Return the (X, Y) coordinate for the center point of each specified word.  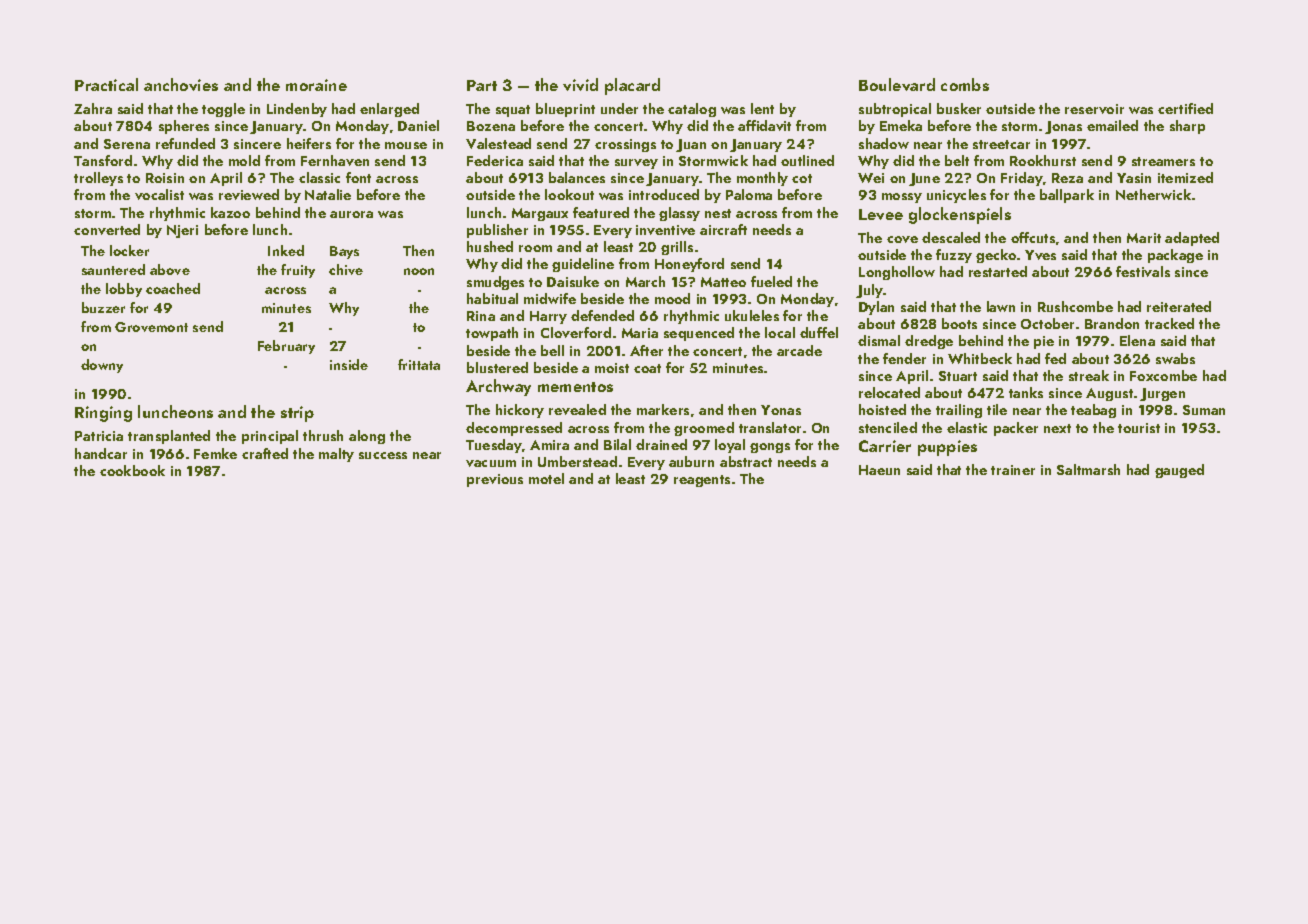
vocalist (159, 194)
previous (495, 480)
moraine (316, 85)
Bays (344, 252)
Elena (1137, 340)
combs (965, 84)
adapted (1192, 239)
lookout (569, 194)
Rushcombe (1075, 306)
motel (546, 478)
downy (102, 366)
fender (904, 358)
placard (632, 86)
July (869, 291)
